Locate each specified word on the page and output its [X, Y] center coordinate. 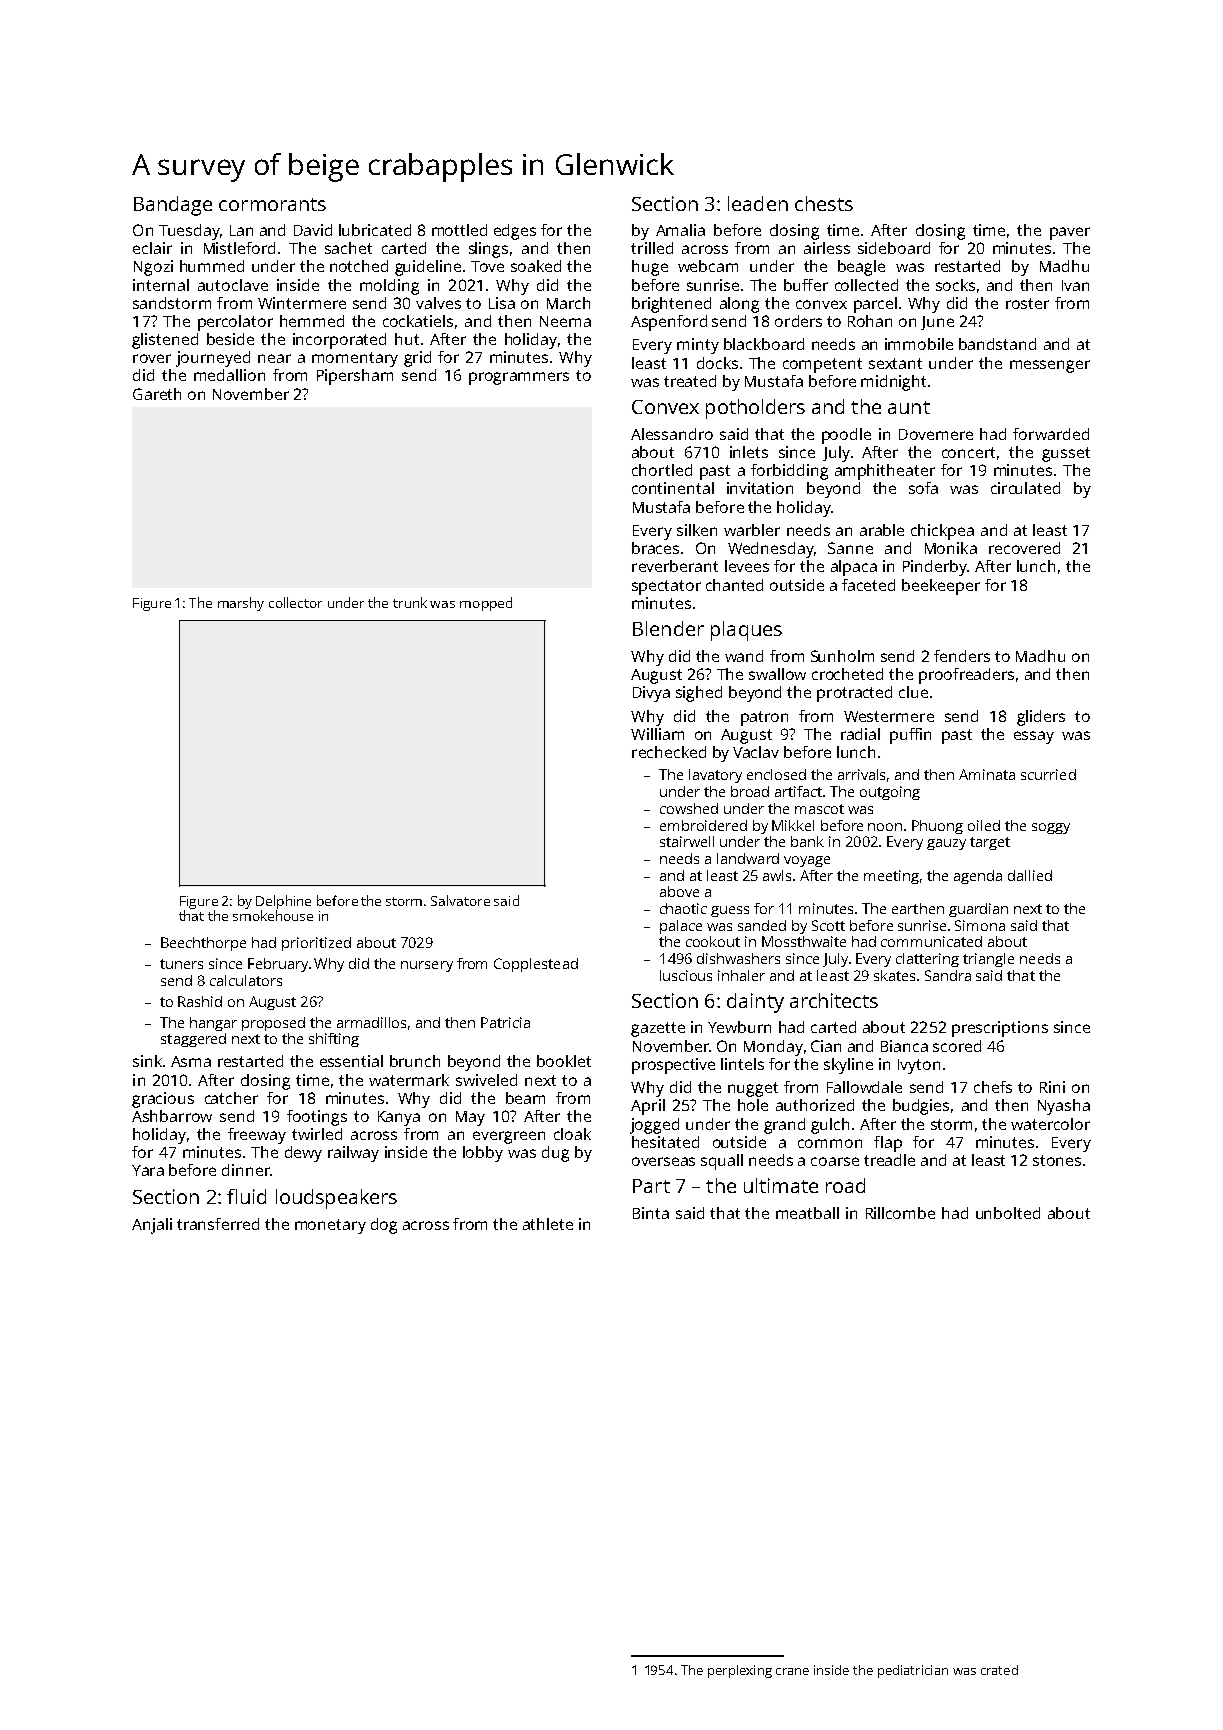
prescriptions [1000, 1029]
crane [792, 1671]
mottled [459, 230]
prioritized [316, 944]
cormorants [272, 204]
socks [955, 285]
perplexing [740, 1671]
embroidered [703, 825]
